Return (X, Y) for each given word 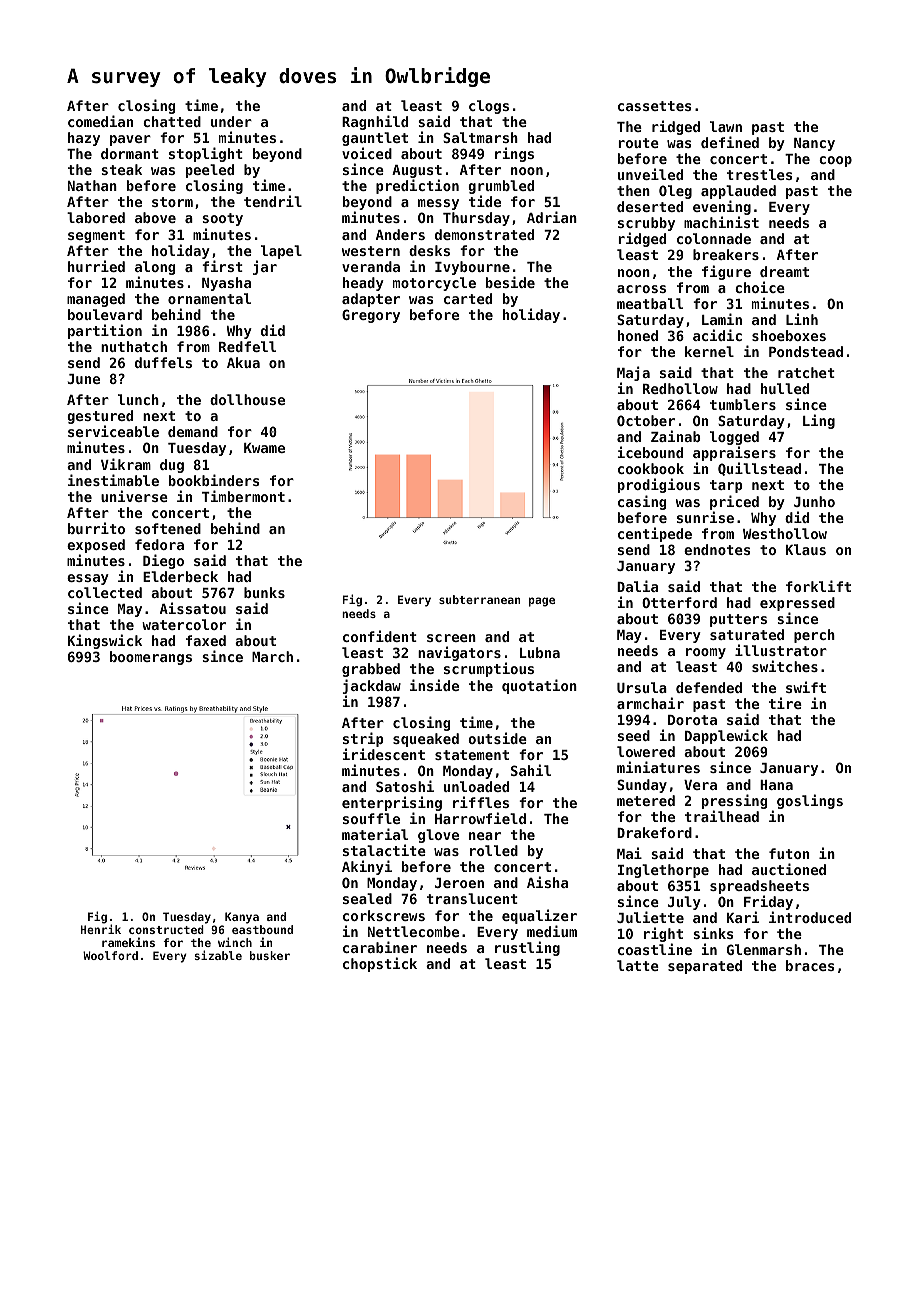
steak (121, 169)
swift (806, 687)
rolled (494, 850)
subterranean (479, 599)
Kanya (242, 918)
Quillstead (759, 469)
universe (134, 496)
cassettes (654, 106)
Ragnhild (375, 122)
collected (105, 592)
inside (434, 685)
